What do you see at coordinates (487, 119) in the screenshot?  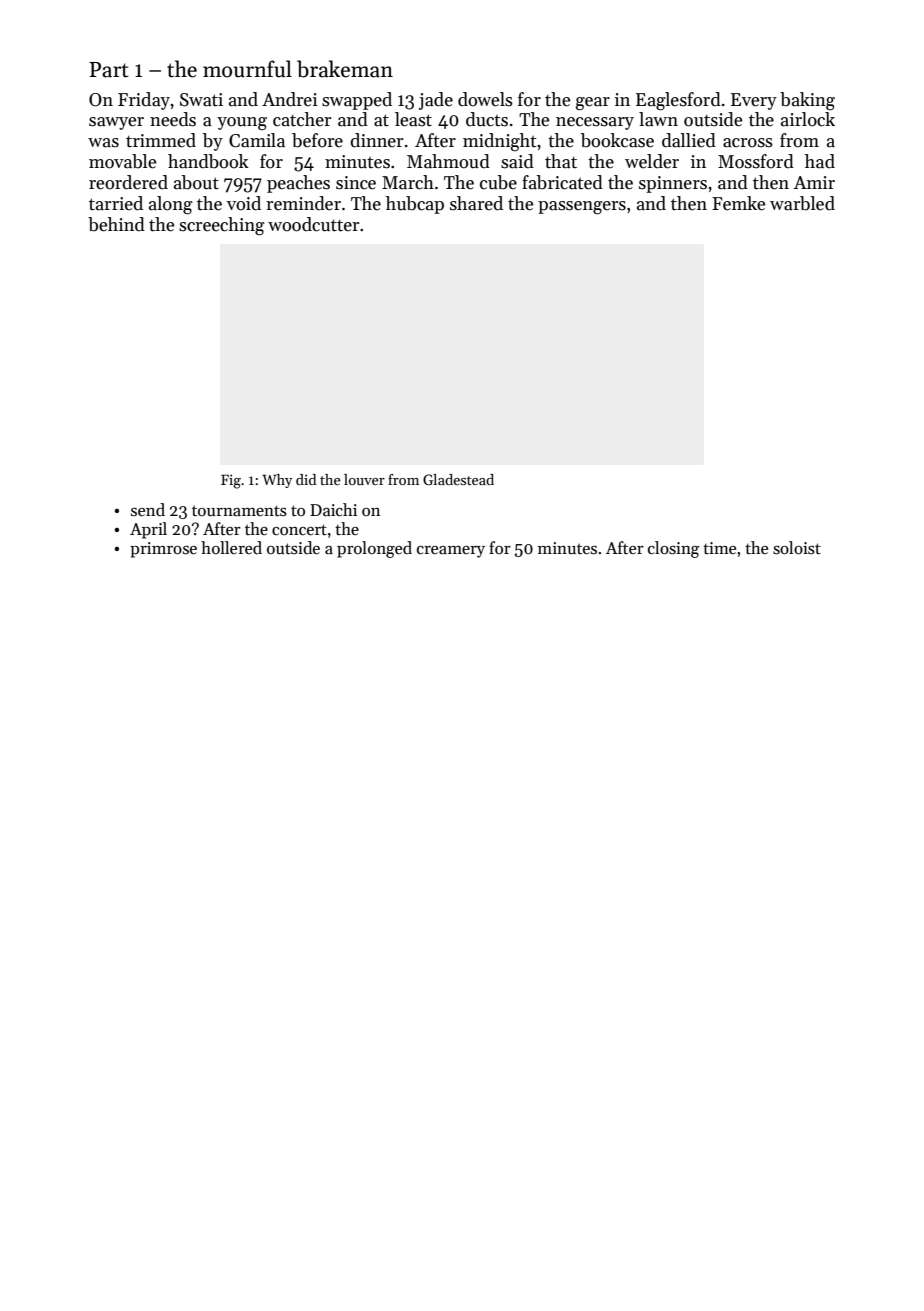 I see `ducts` at bounding box center [487, 119].
